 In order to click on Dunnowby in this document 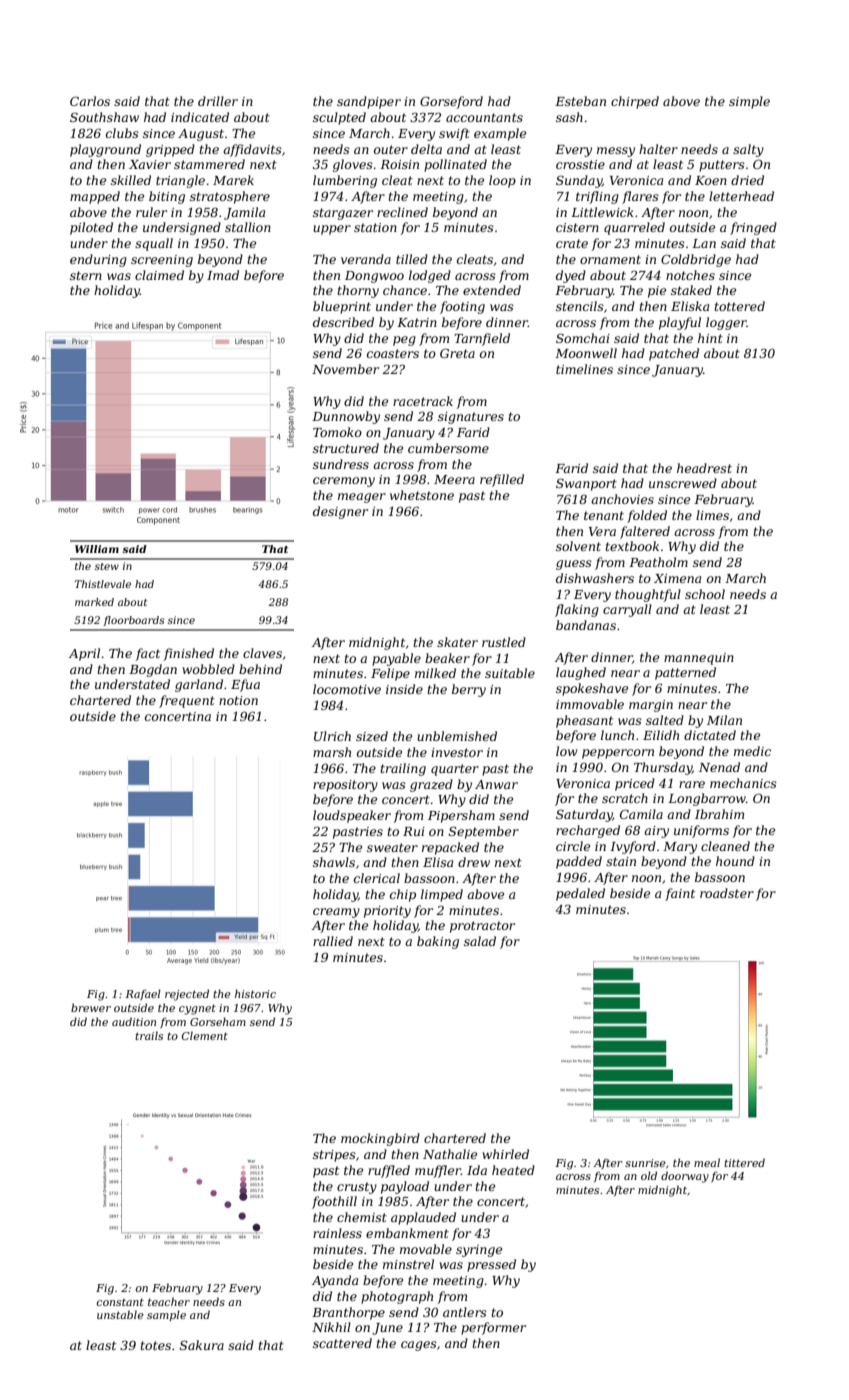, I will do `click(346, 417)`.
